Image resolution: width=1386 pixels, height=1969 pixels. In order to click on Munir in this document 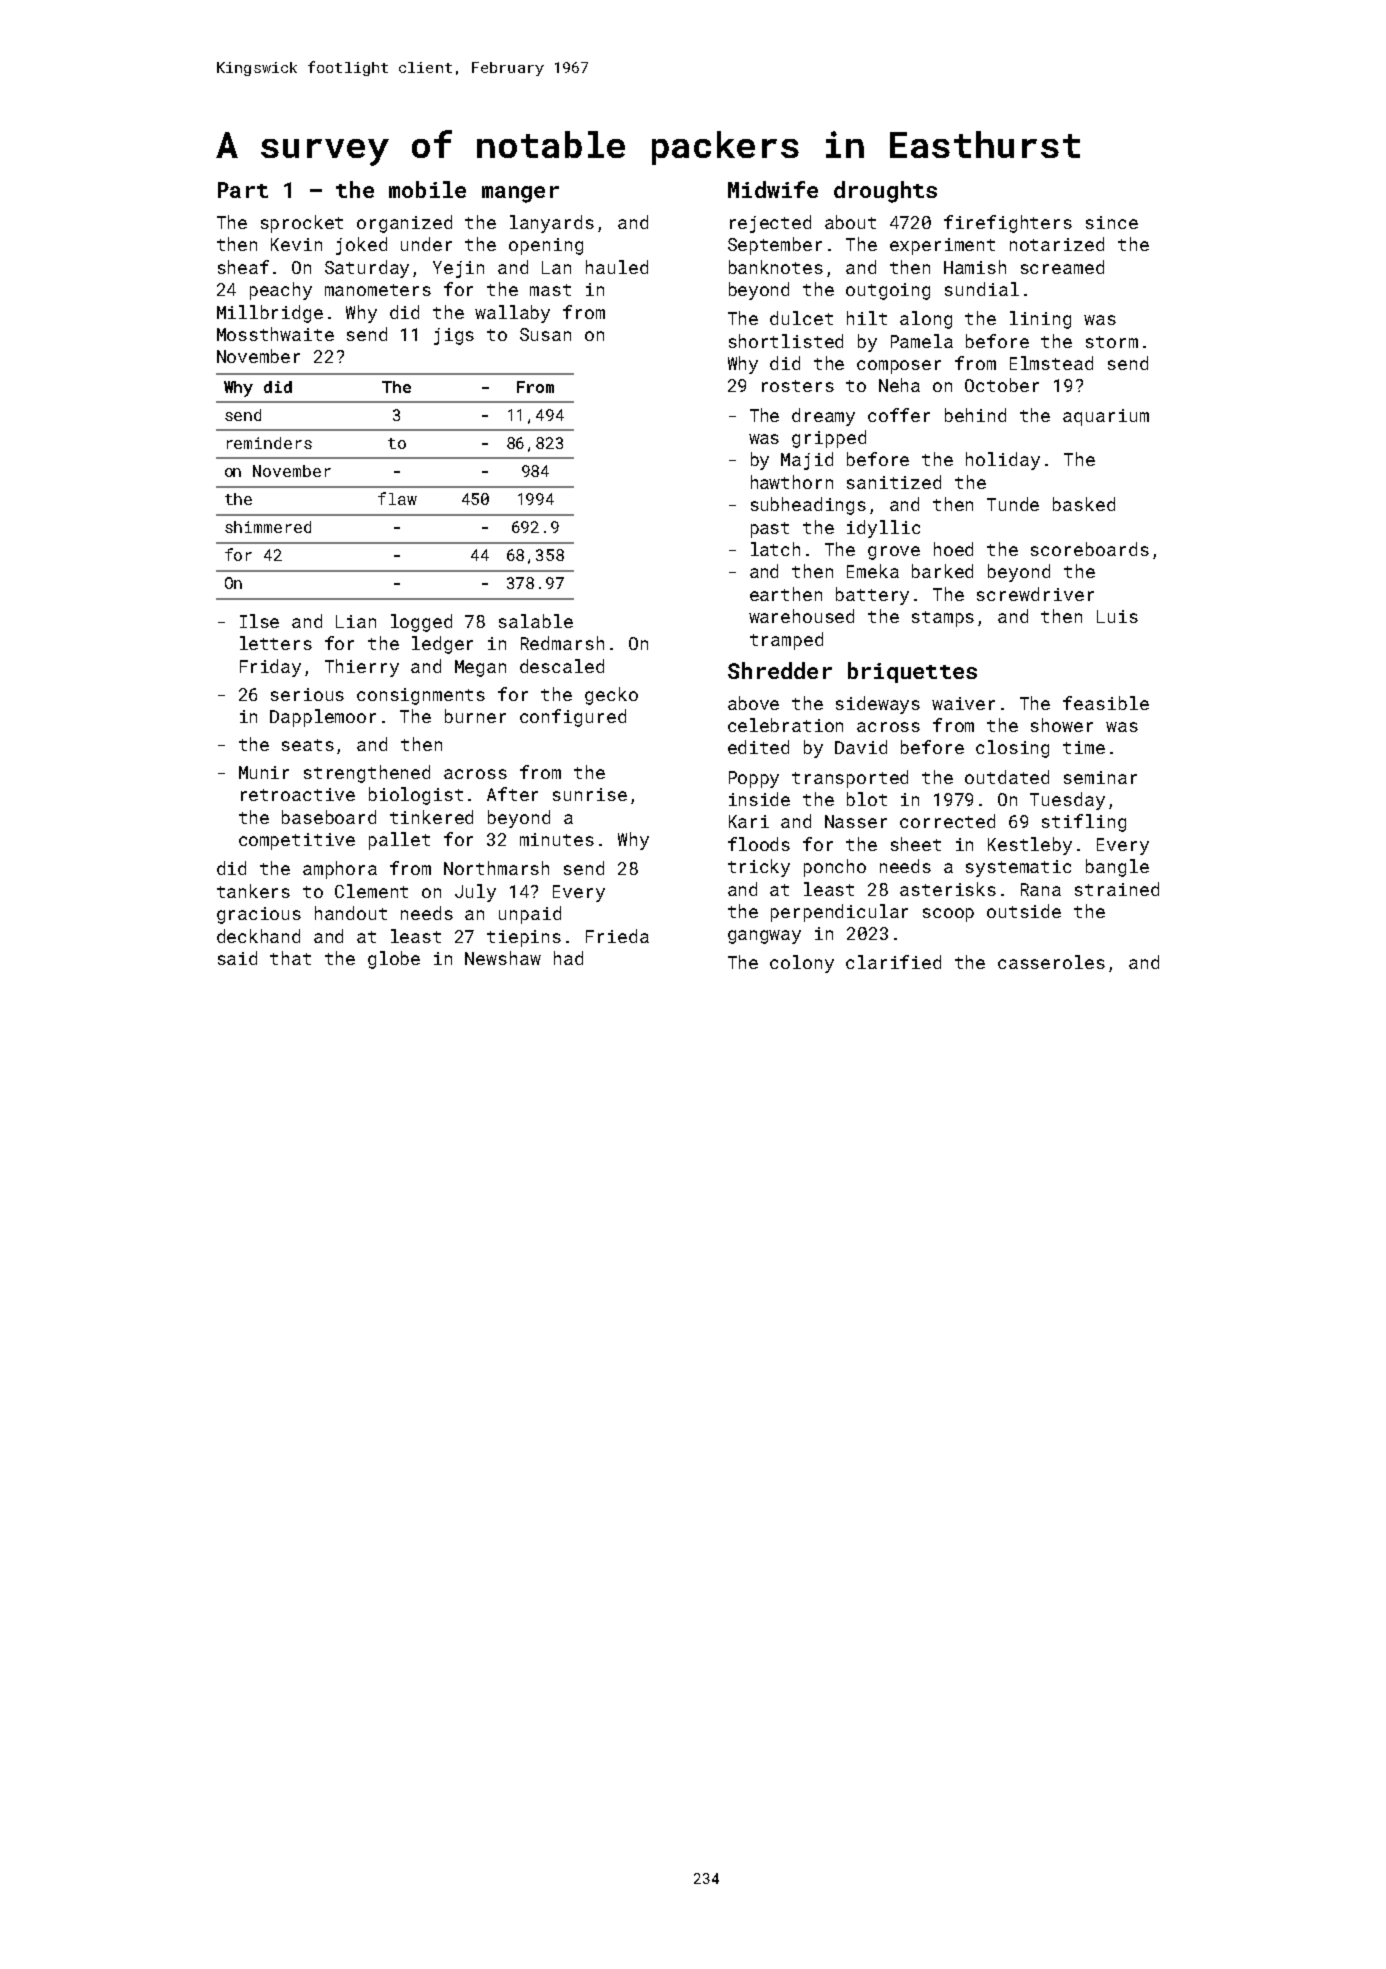, I will do `click(264, 772)`.
